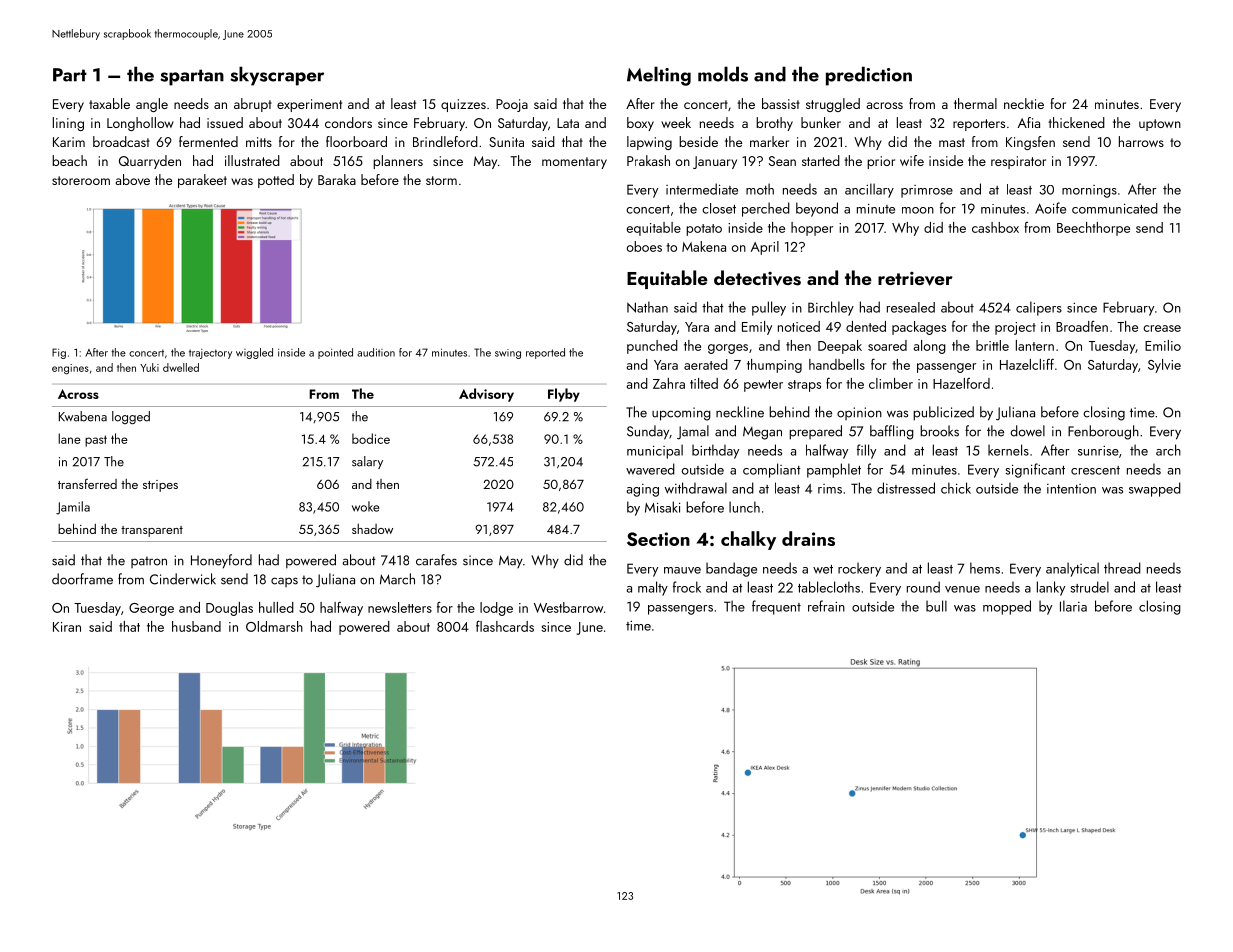 This screenshot has width=1233, height=952. What do you see at coordinates (723, 74) in the screenshot?
I see `molds` at bounding box center [723, 74].
